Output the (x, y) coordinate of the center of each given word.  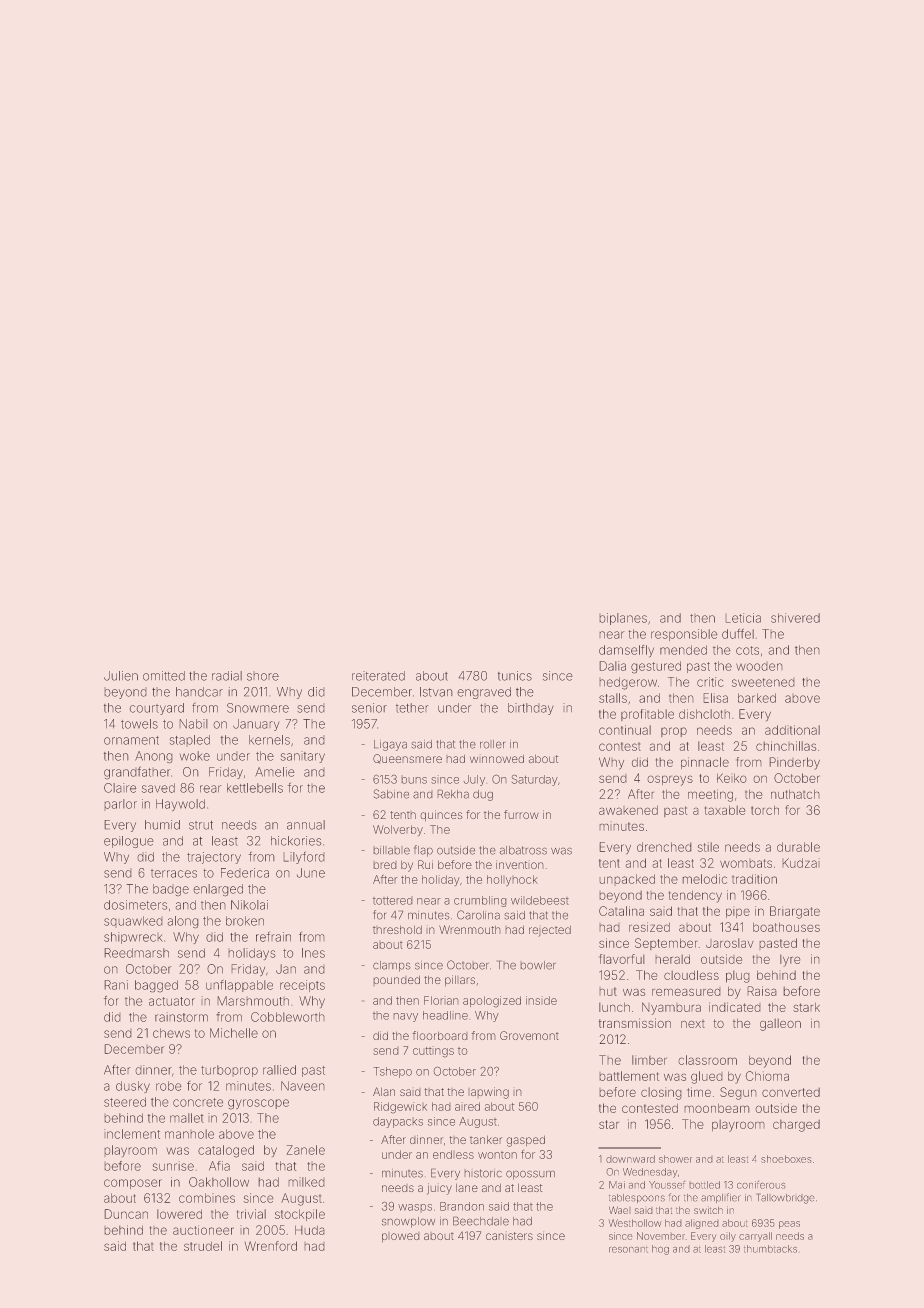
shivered (795, 618)
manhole (189, 1134)
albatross (523, 850)
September (666, 944)
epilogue (129, 842)
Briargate (795, 912)
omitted (164, 676)
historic (483, 1173)
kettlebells (255, 788)
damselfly (626, 651)
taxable (725, 810)
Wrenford (271, 1246)
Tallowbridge (785, 1198)
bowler (538, 965)
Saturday (535, 780)
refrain (273, 936)
